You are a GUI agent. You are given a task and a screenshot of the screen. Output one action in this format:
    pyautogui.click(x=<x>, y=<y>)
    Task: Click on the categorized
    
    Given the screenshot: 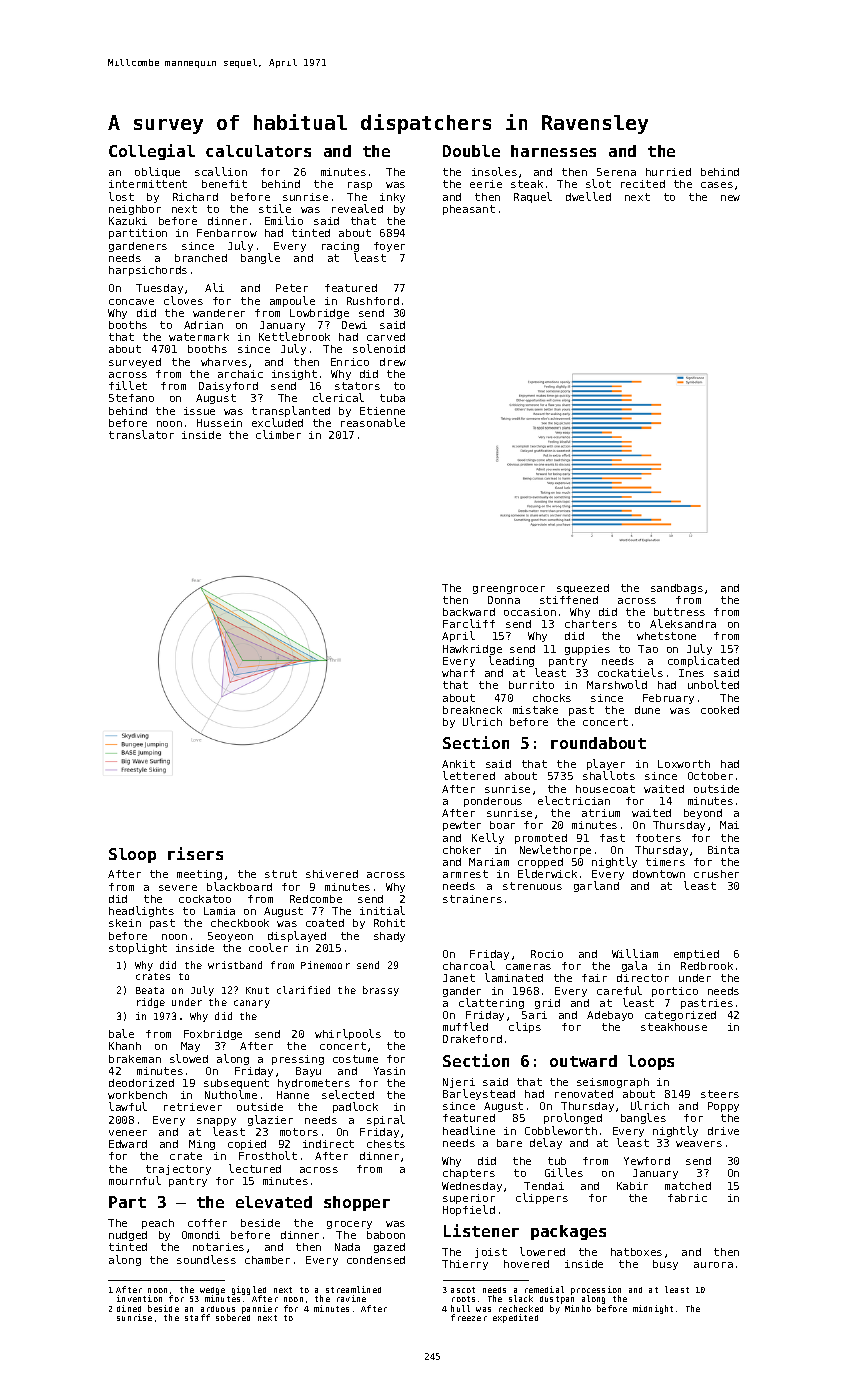 What is the action you would take?
    pyautogui.click(x=680, y=1016)
